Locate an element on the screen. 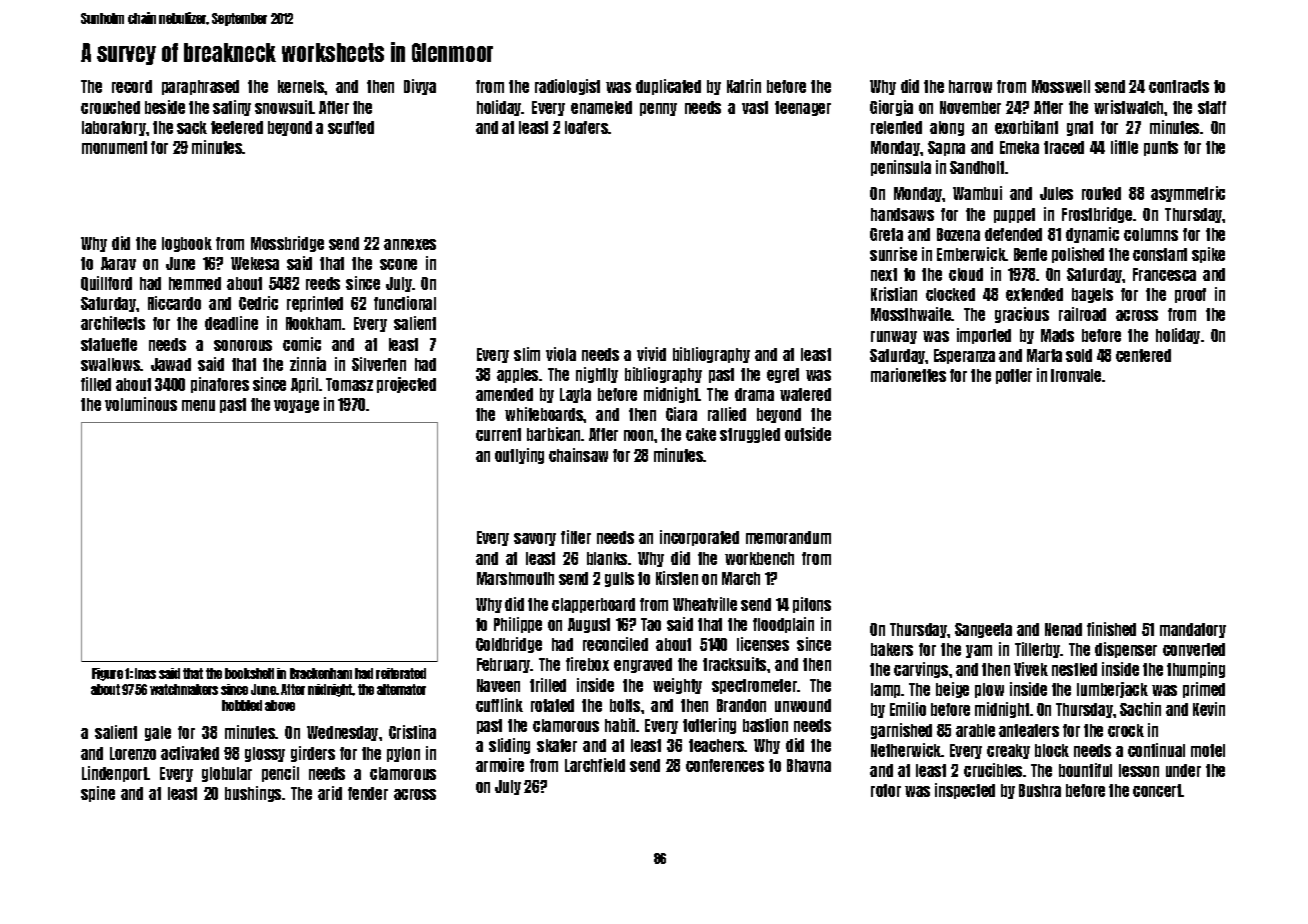 The image size is (1308, 924). block is located at coordinates (1052, 750).
